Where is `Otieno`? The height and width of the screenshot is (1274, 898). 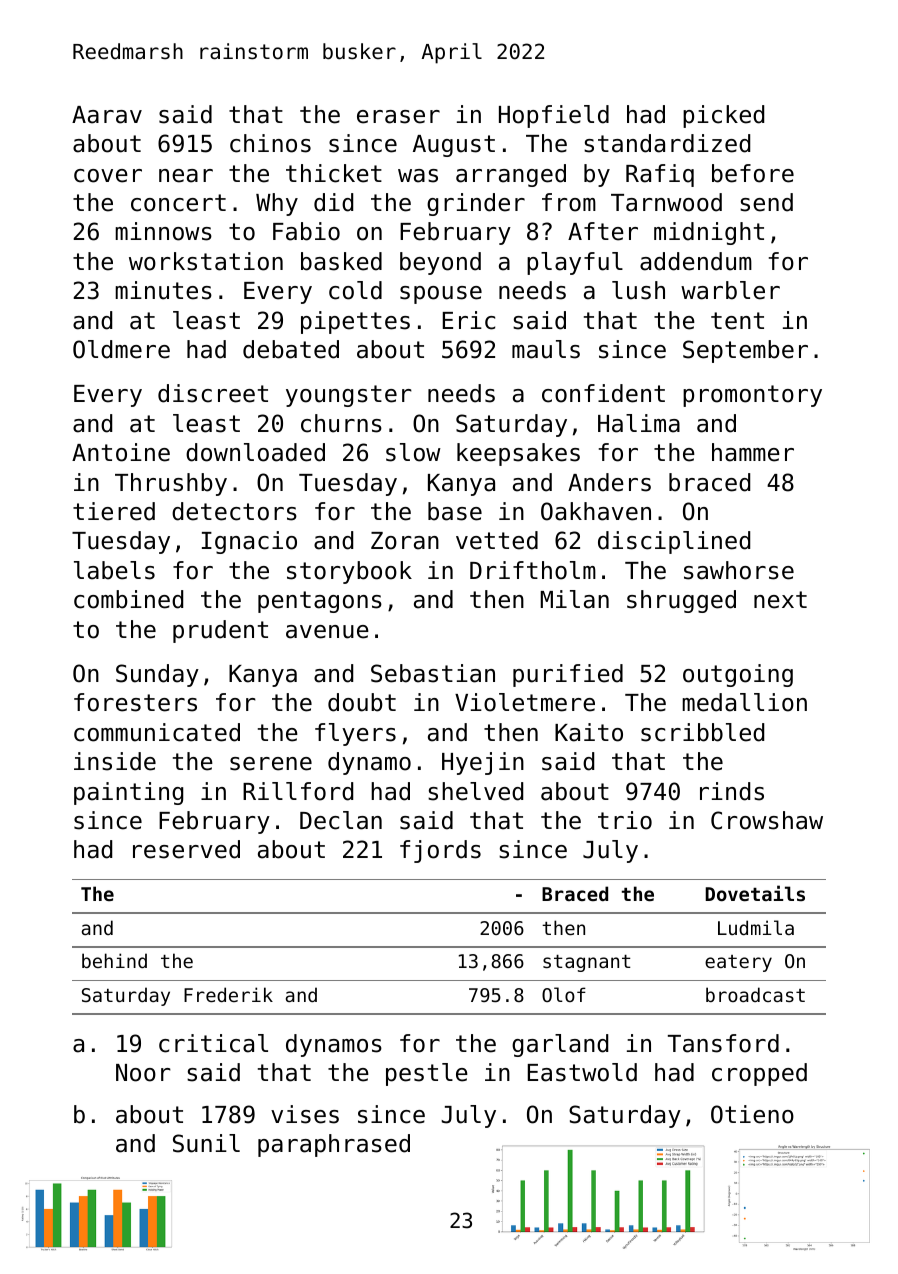
Otieno is located at coordinates (752, 1114).
